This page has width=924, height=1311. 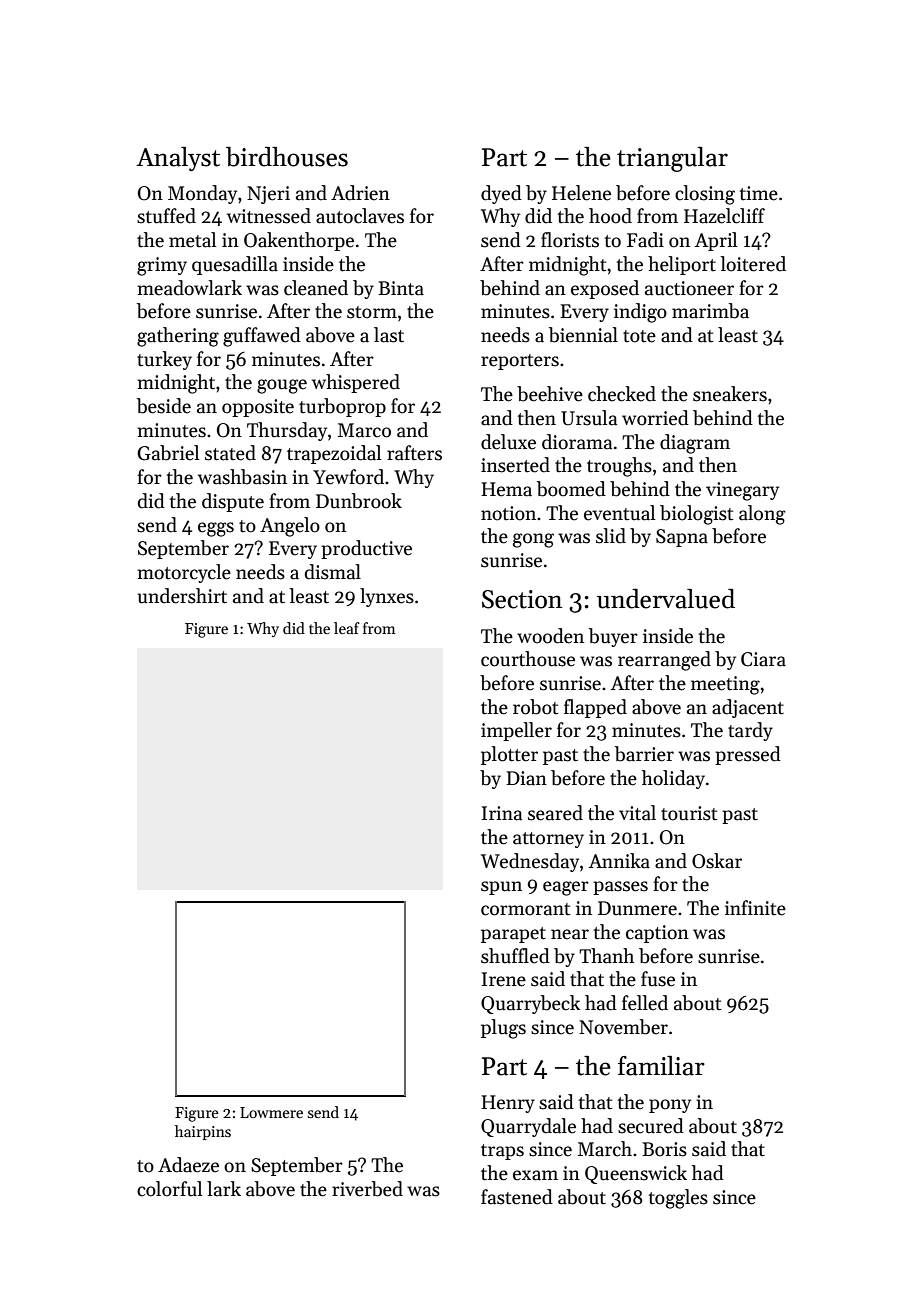 What do you see at coordinates (509, 755) in the page?
I see `plotter` at bounding box center [509, 755].
